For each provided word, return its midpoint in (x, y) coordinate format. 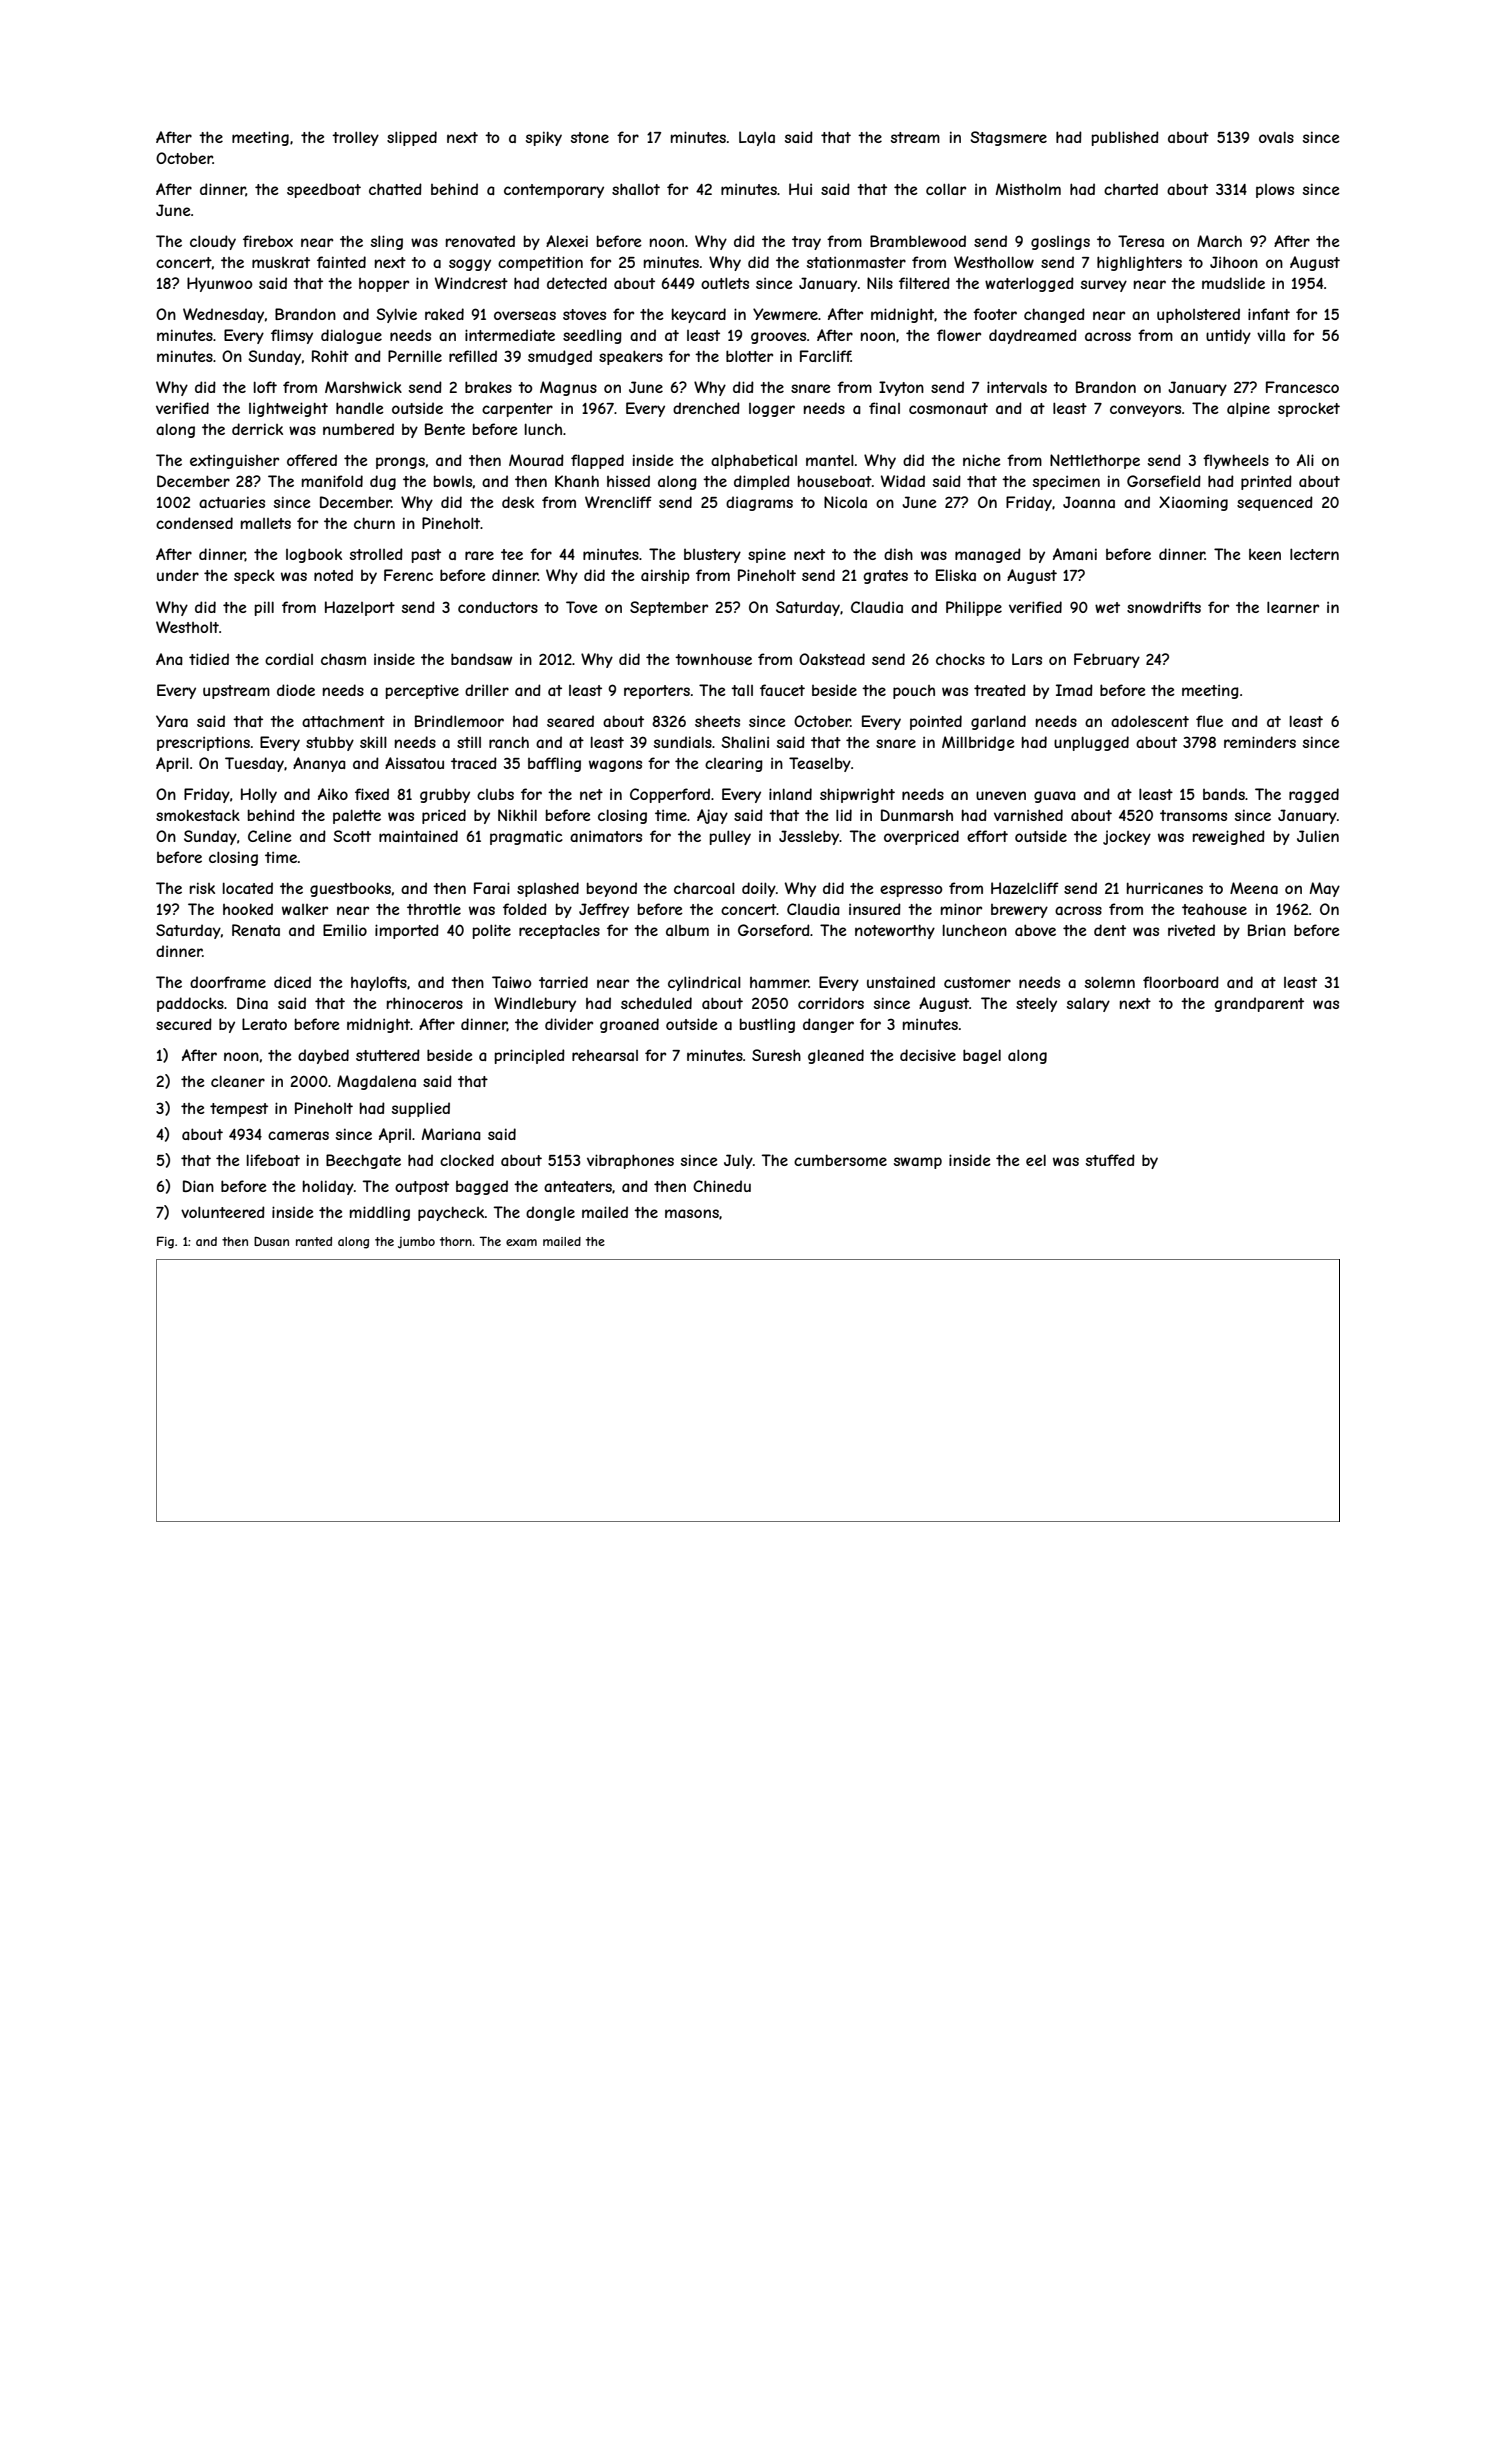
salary (1088, 1004)
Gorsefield (1164, 481)
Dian (198, 1186)
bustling (767, 1025)
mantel (830, 460)
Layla (757, 138)
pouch (914, 692)
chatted (395, 189)
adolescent (1150, 721)
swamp (918, 1163)
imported (407, 931)
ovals (1276, 137)
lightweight (288, 409)
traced (474, 763)
